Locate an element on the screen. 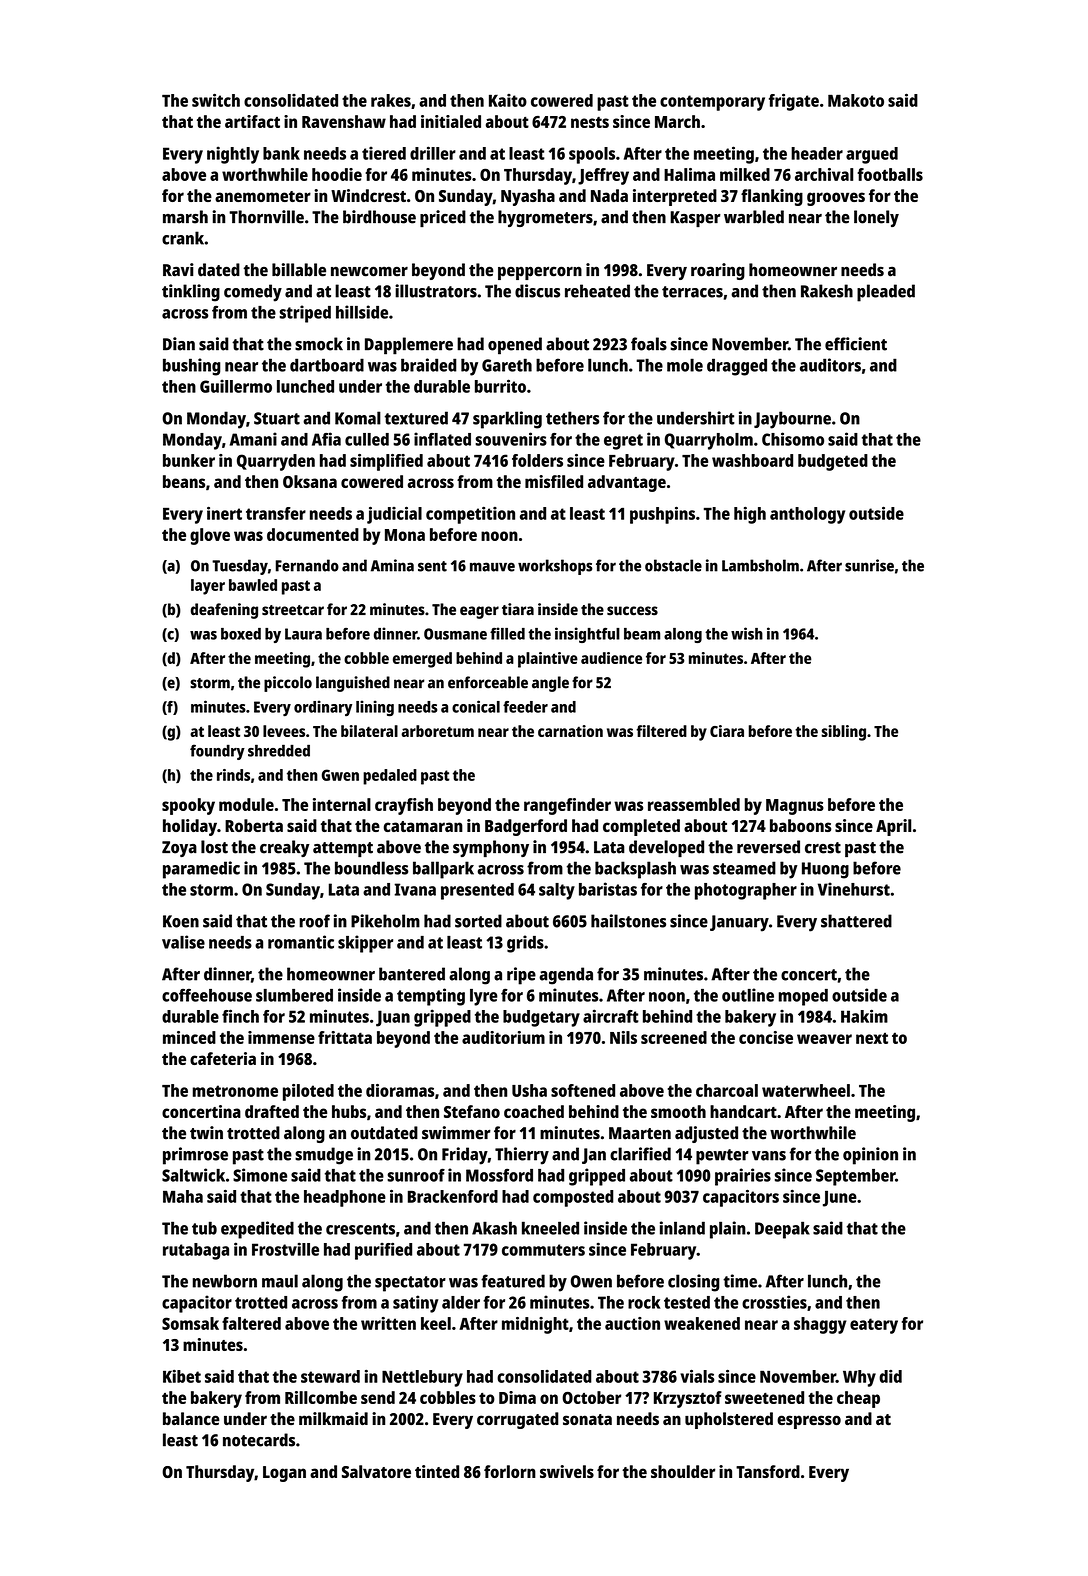 The image size is (1088, 1576). Frostville is located at coordinates (285, 1249).
